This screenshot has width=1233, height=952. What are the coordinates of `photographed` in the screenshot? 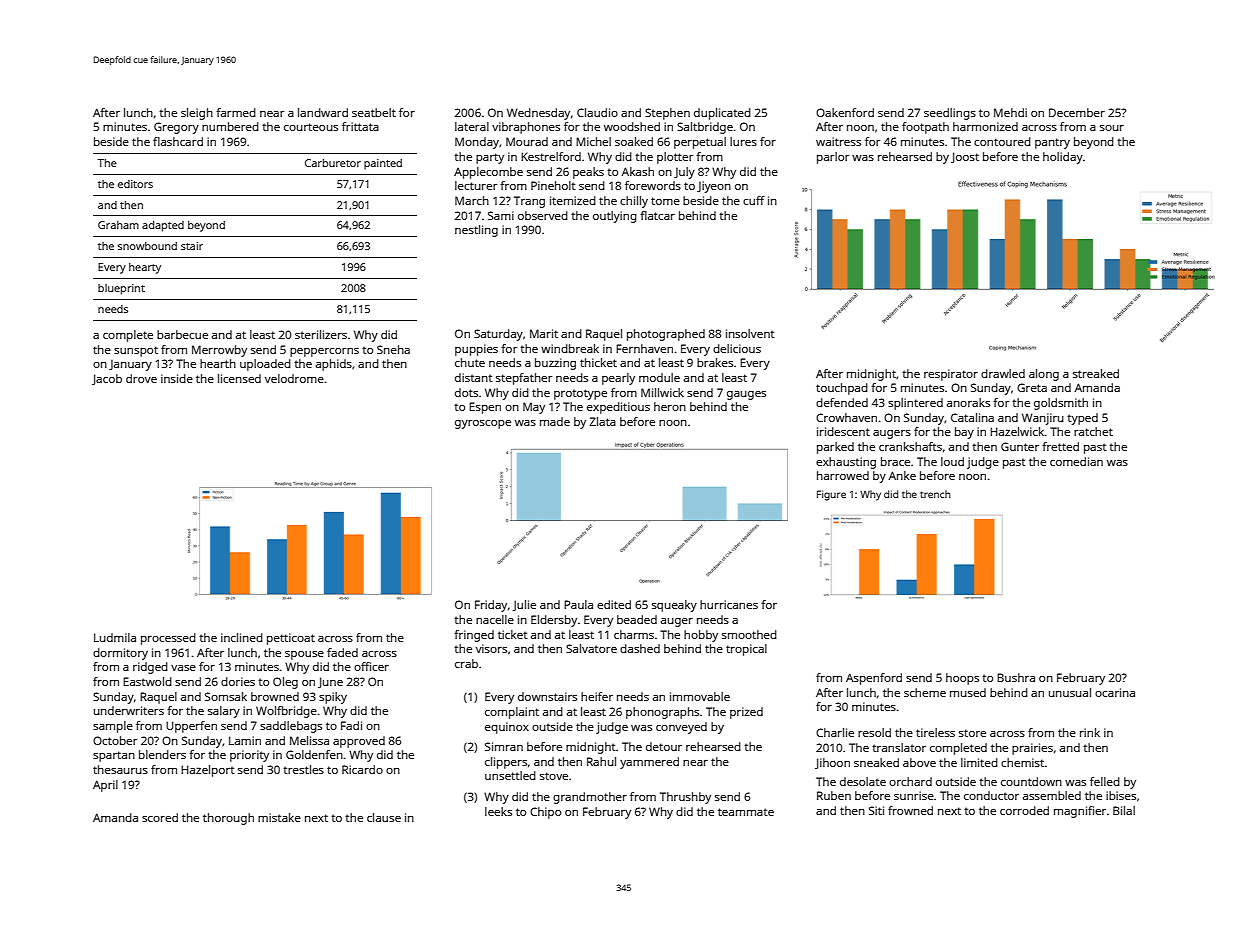 It's located at (666, 335).
